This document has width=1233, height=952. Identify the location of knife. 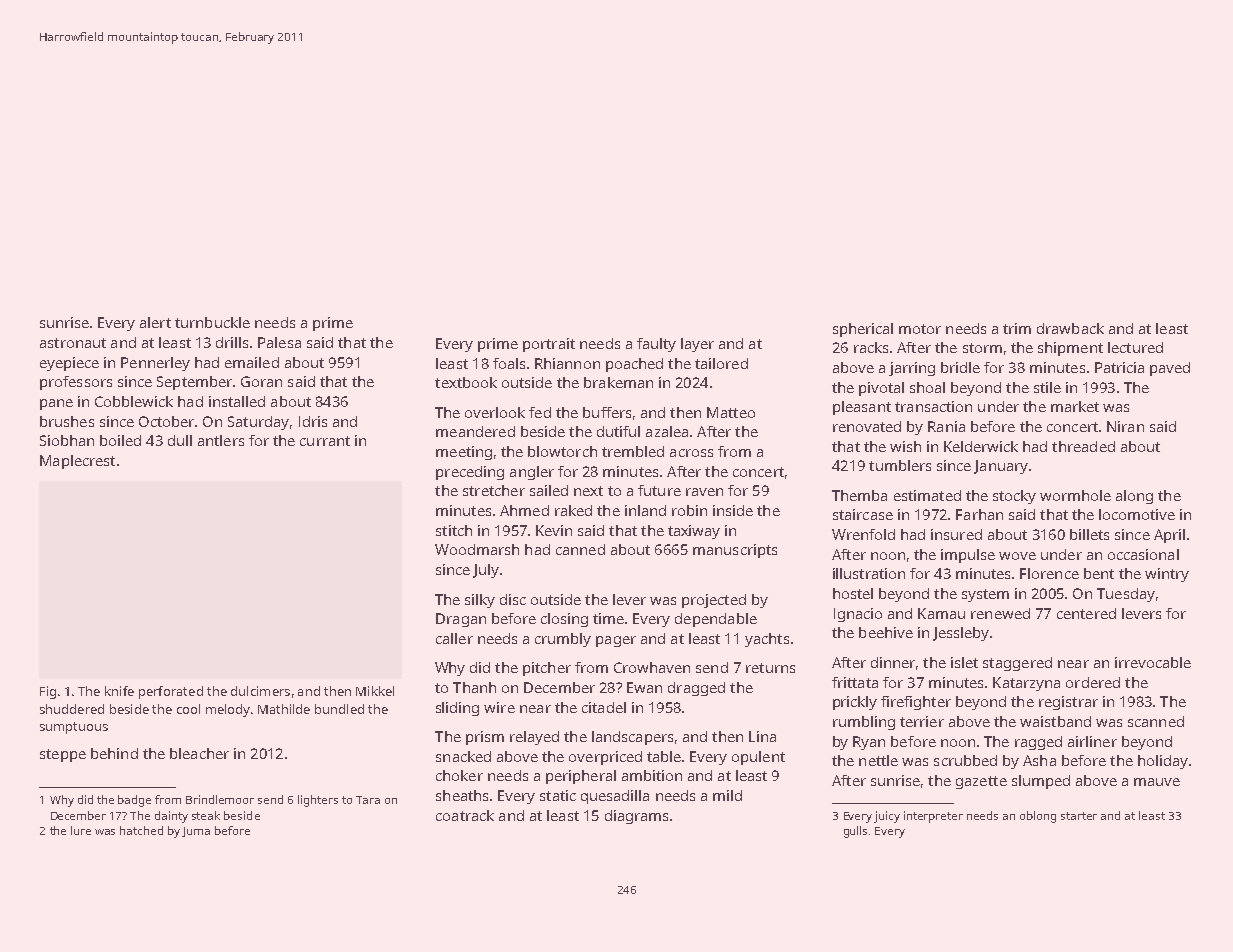
(119, 691).
